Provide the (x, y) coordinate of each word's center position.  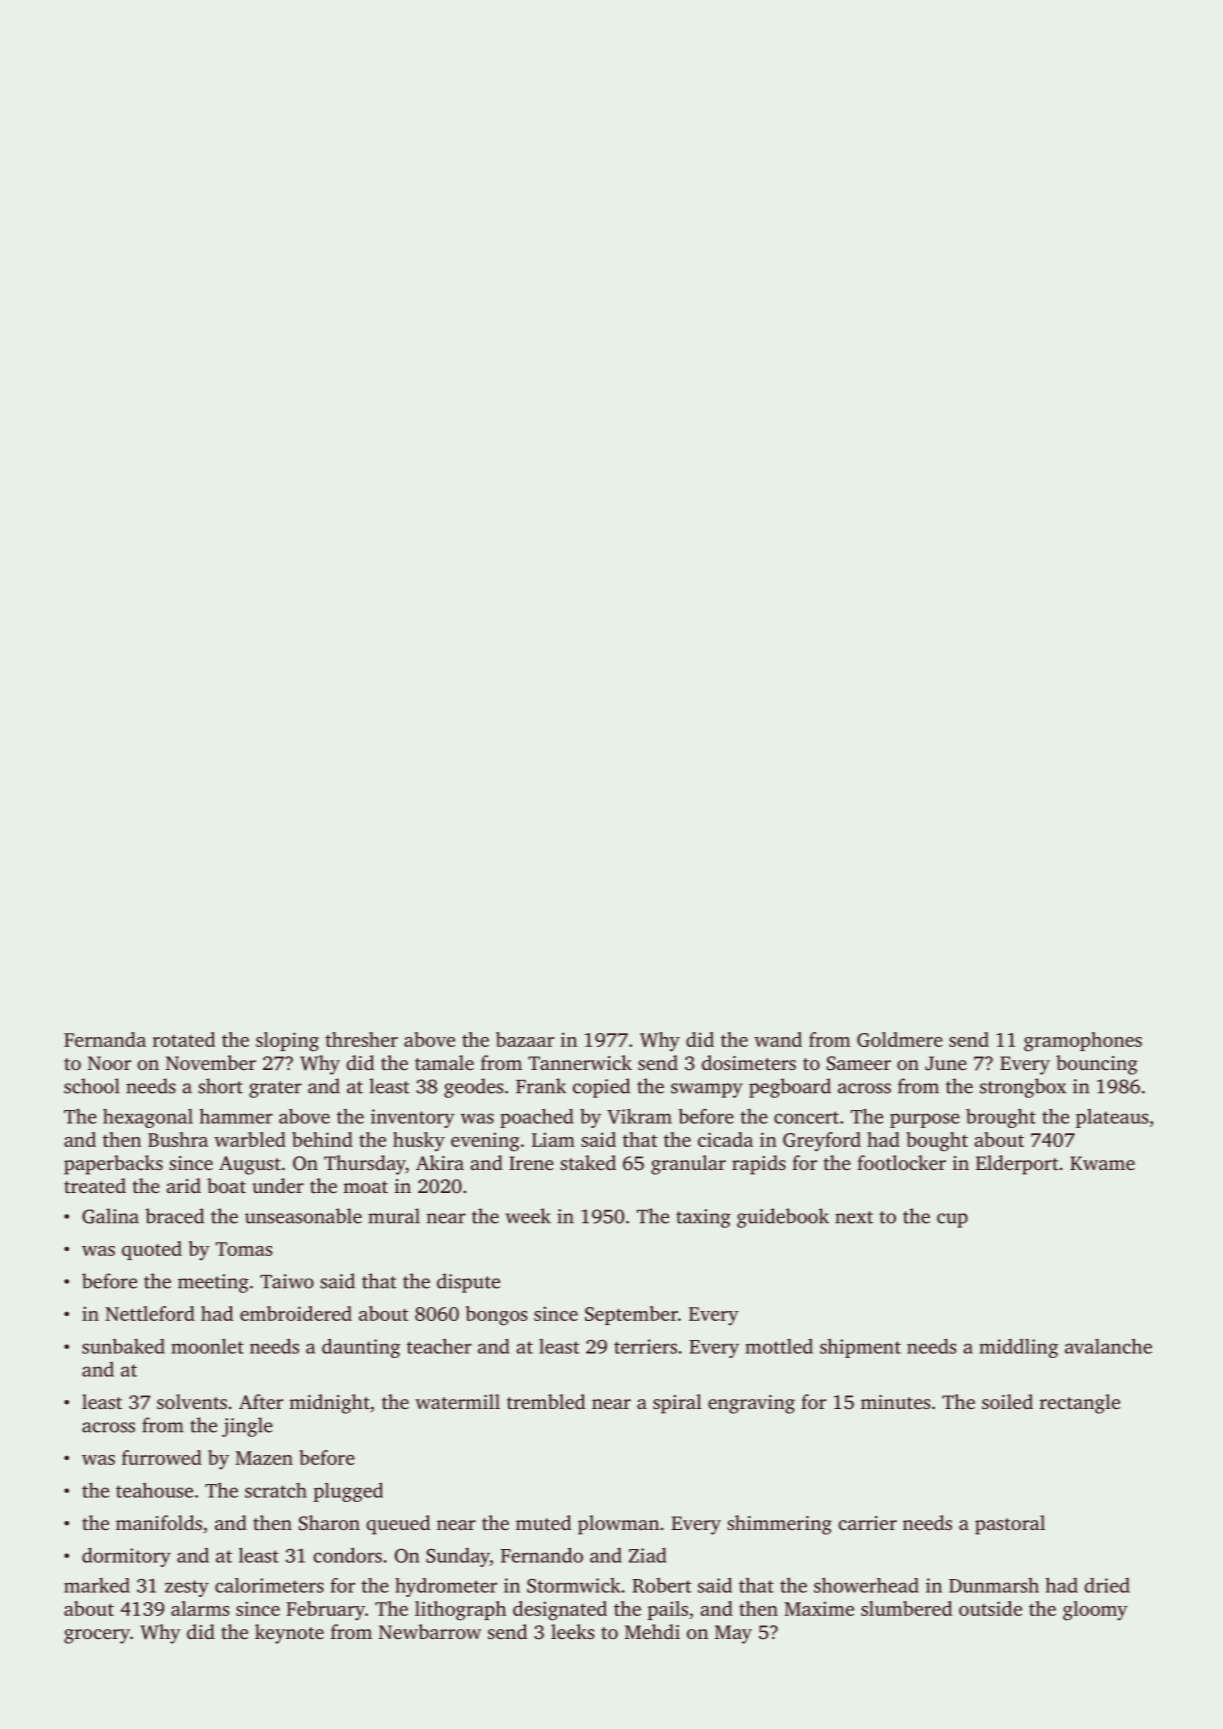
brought (1001, 1118)
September (631, 1315)
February (325, 1611)
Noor (109, 1063)
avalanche (1108, 1346)
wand (778, 1039)
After (261, 1401)
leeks (572, 1631)
